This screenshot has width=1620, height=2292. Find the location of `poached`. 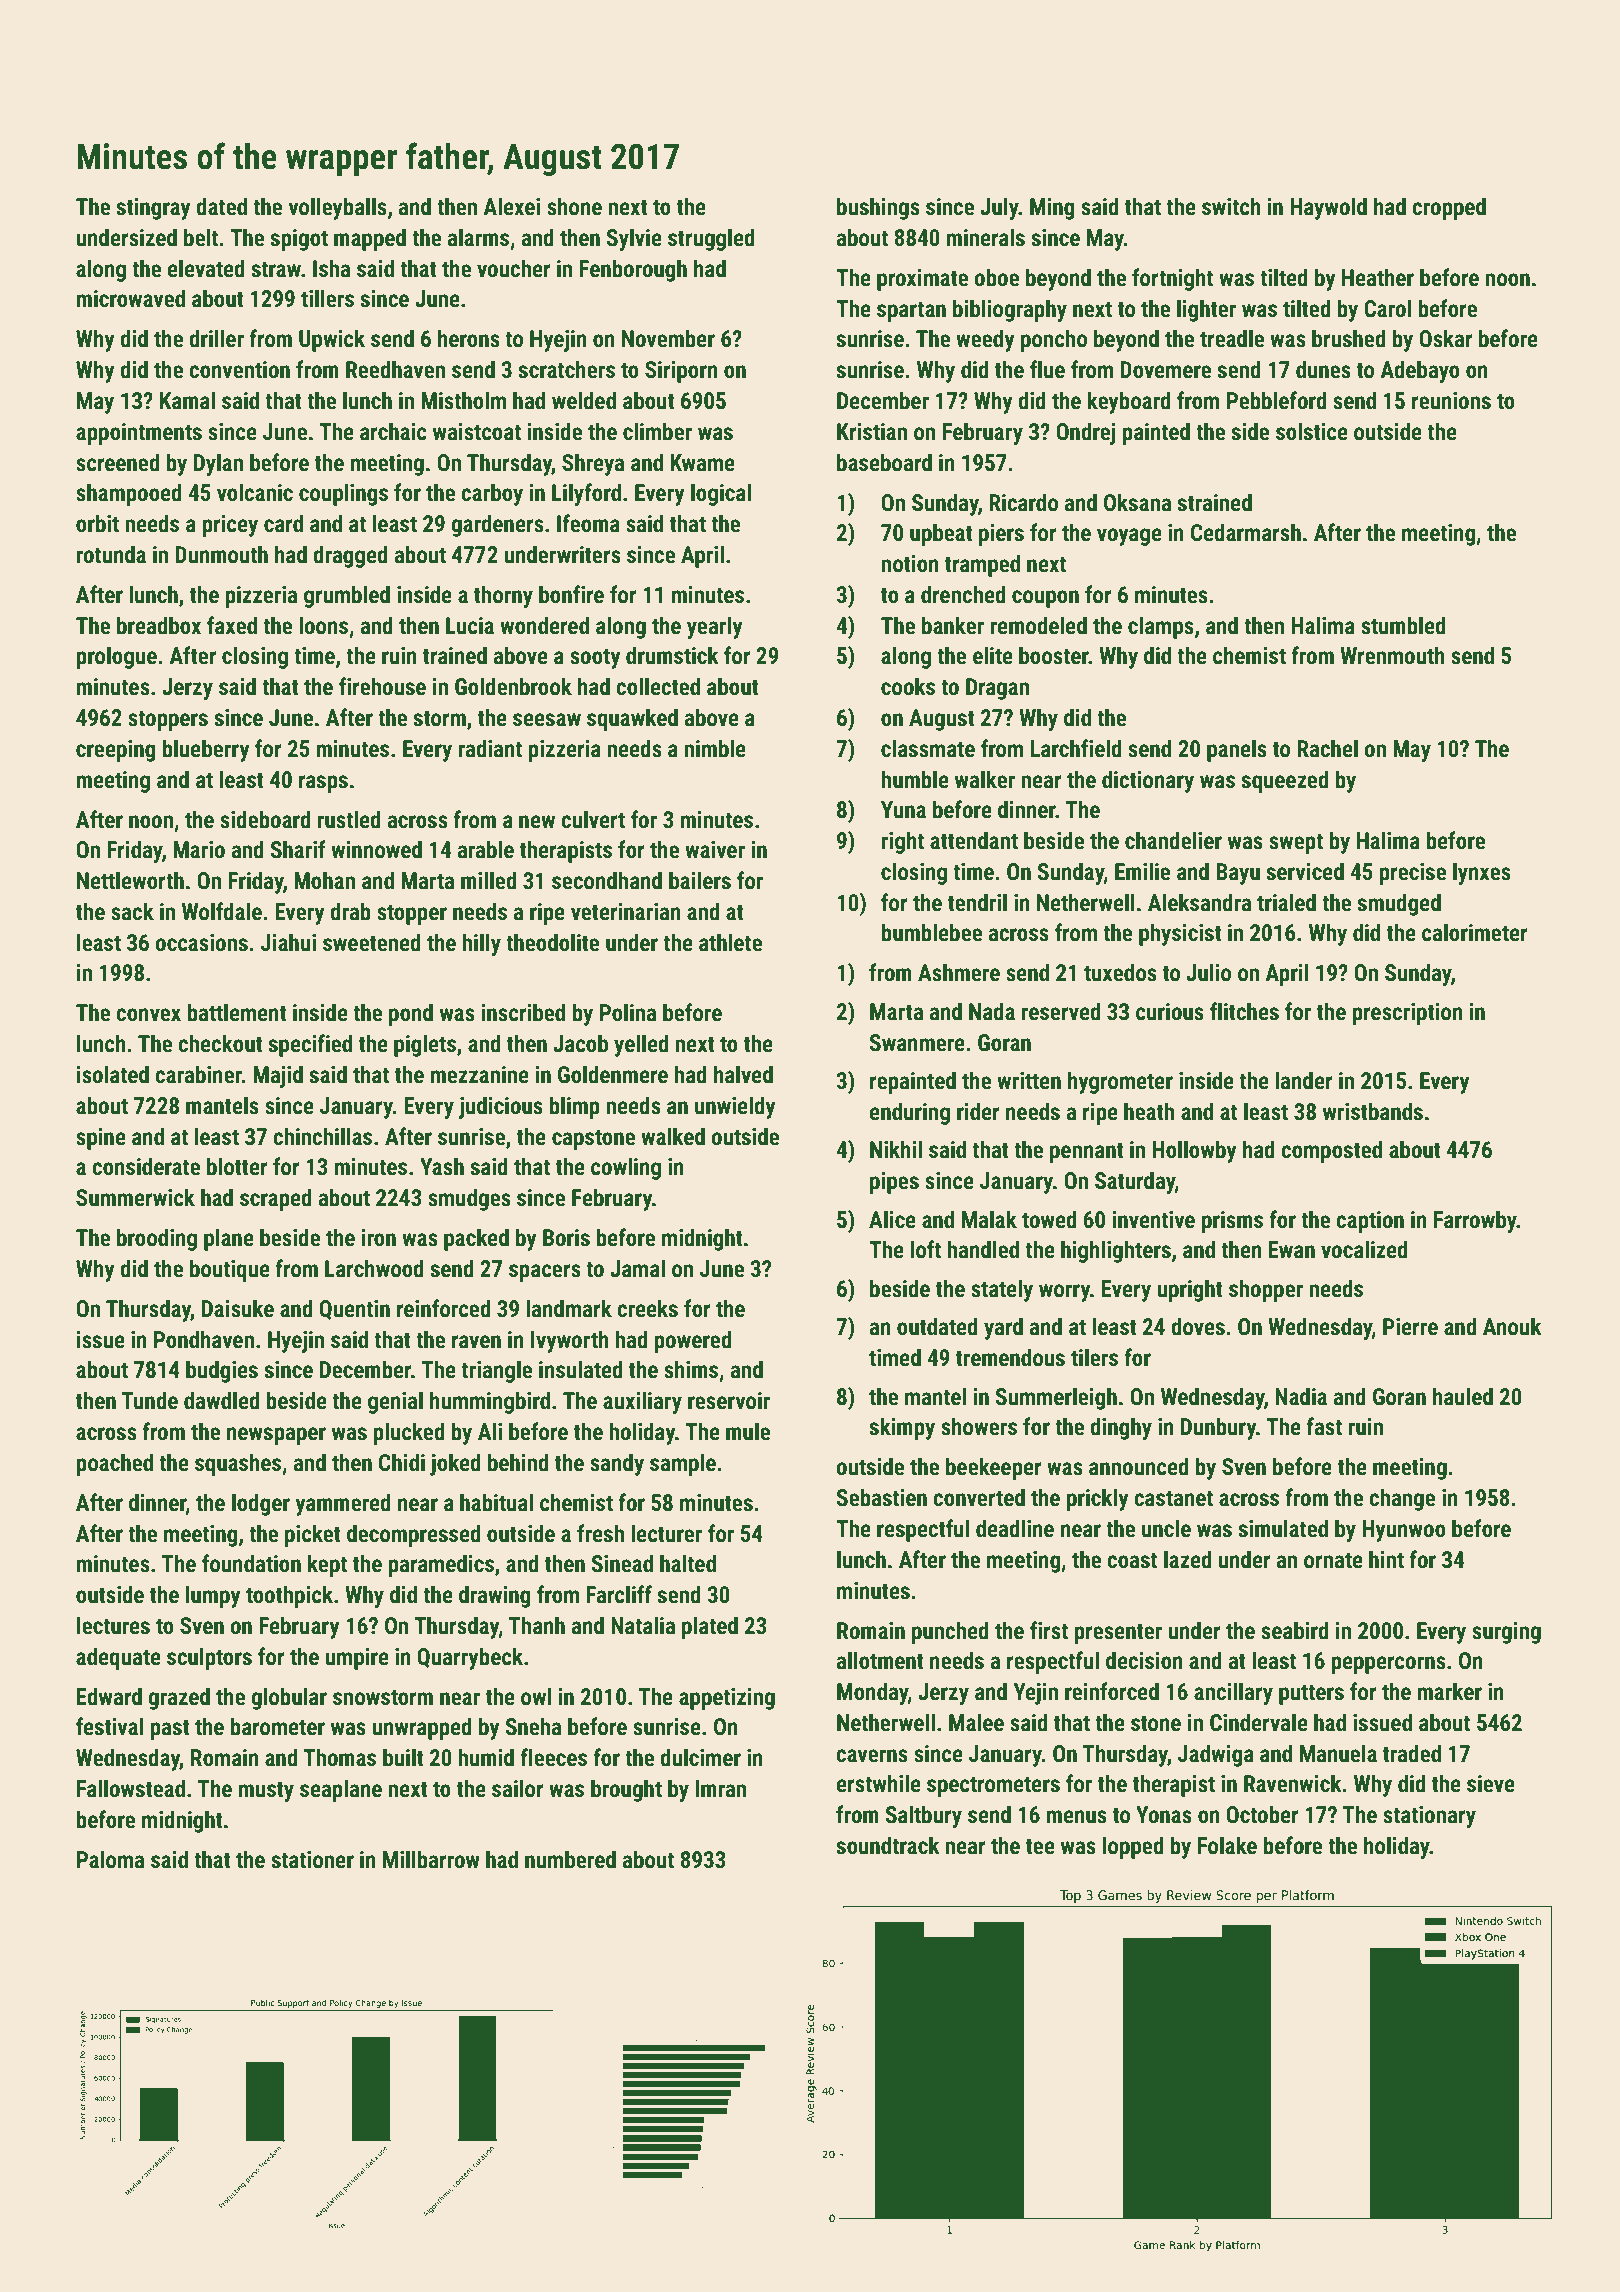

poached is located at coordinates (114, 1464).
